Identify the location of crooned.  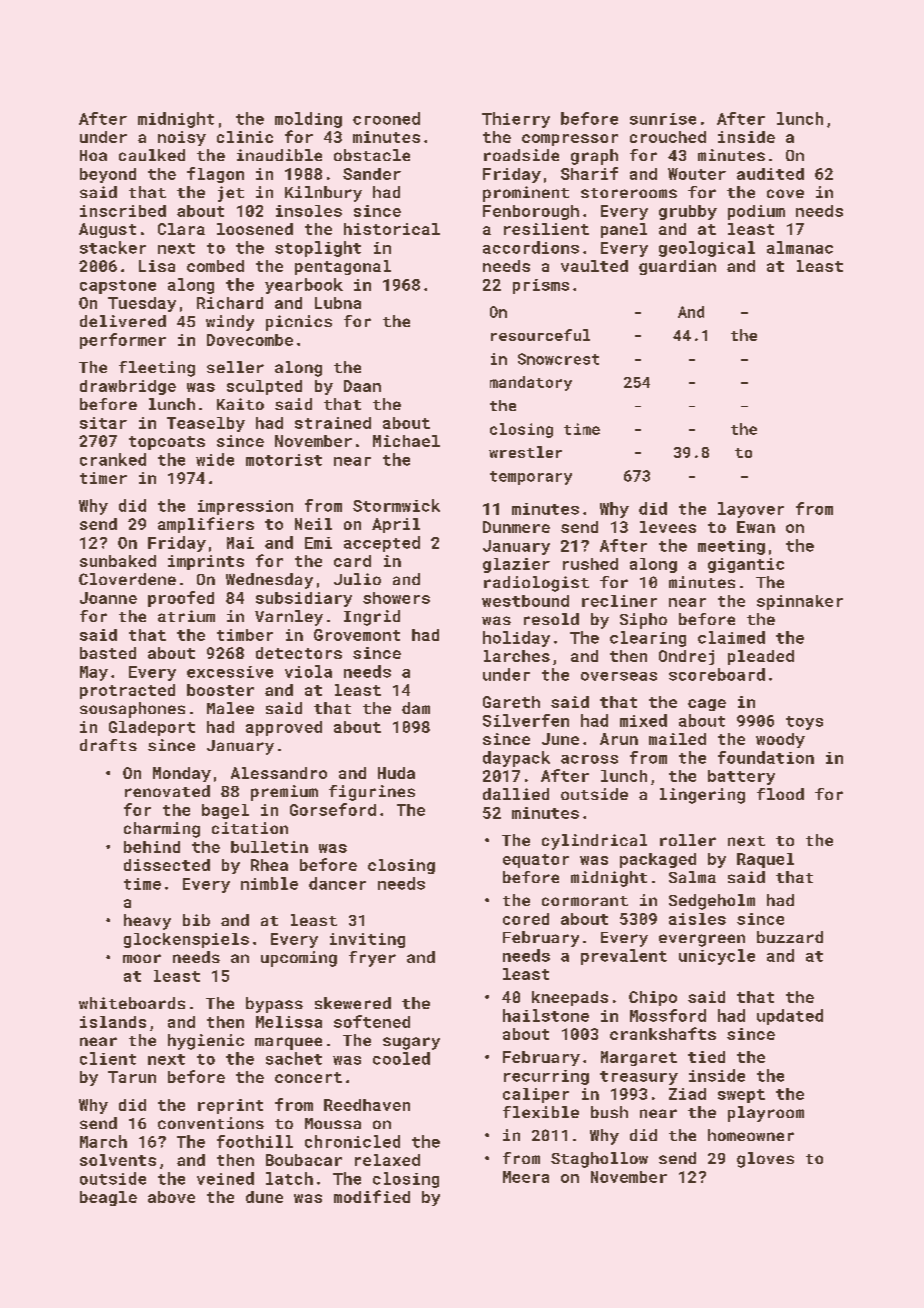
(386, 118).
